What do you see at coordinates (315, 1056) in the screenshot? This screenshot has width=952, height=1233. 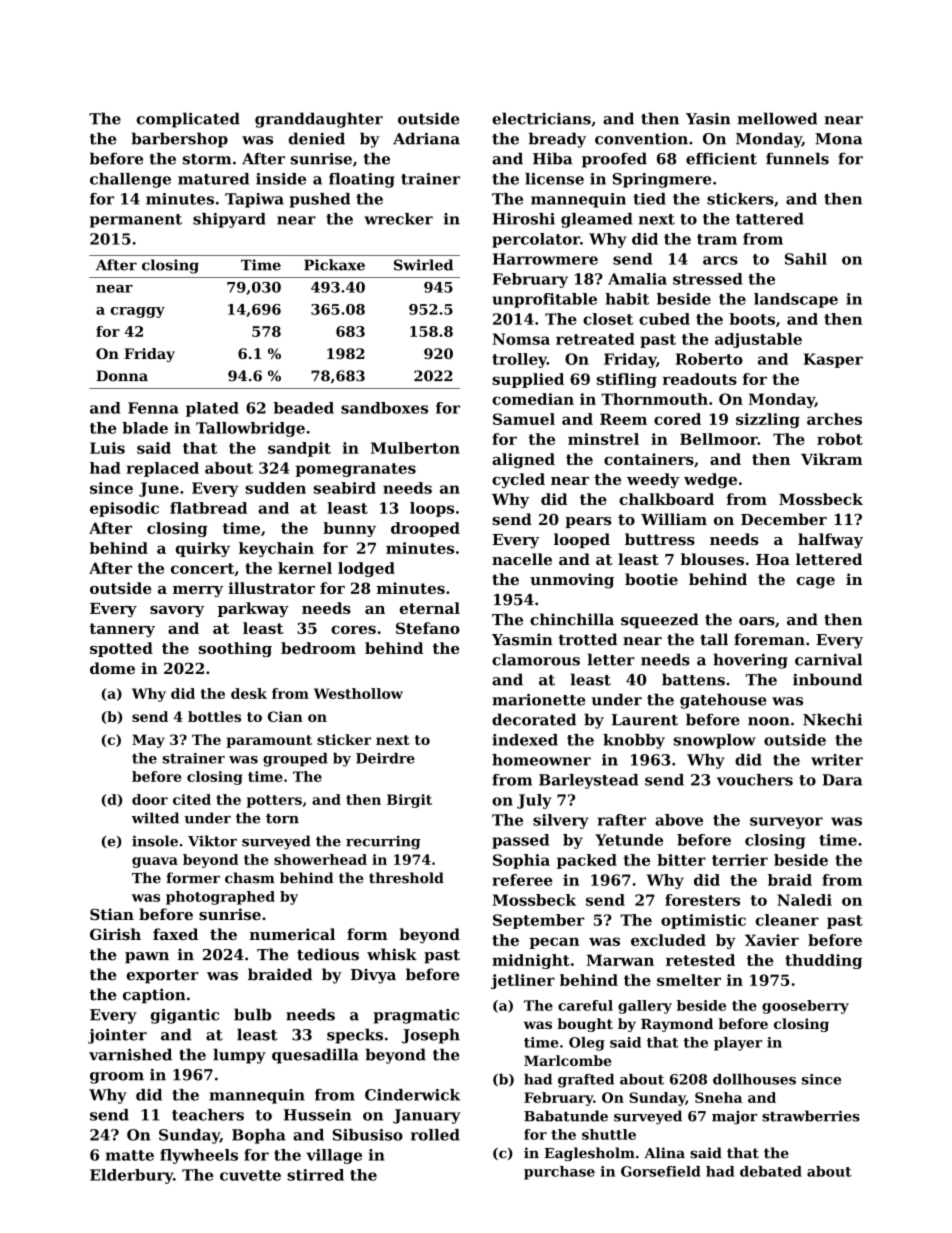 I see `quesadilla` at bounding box center [315, 1056].
